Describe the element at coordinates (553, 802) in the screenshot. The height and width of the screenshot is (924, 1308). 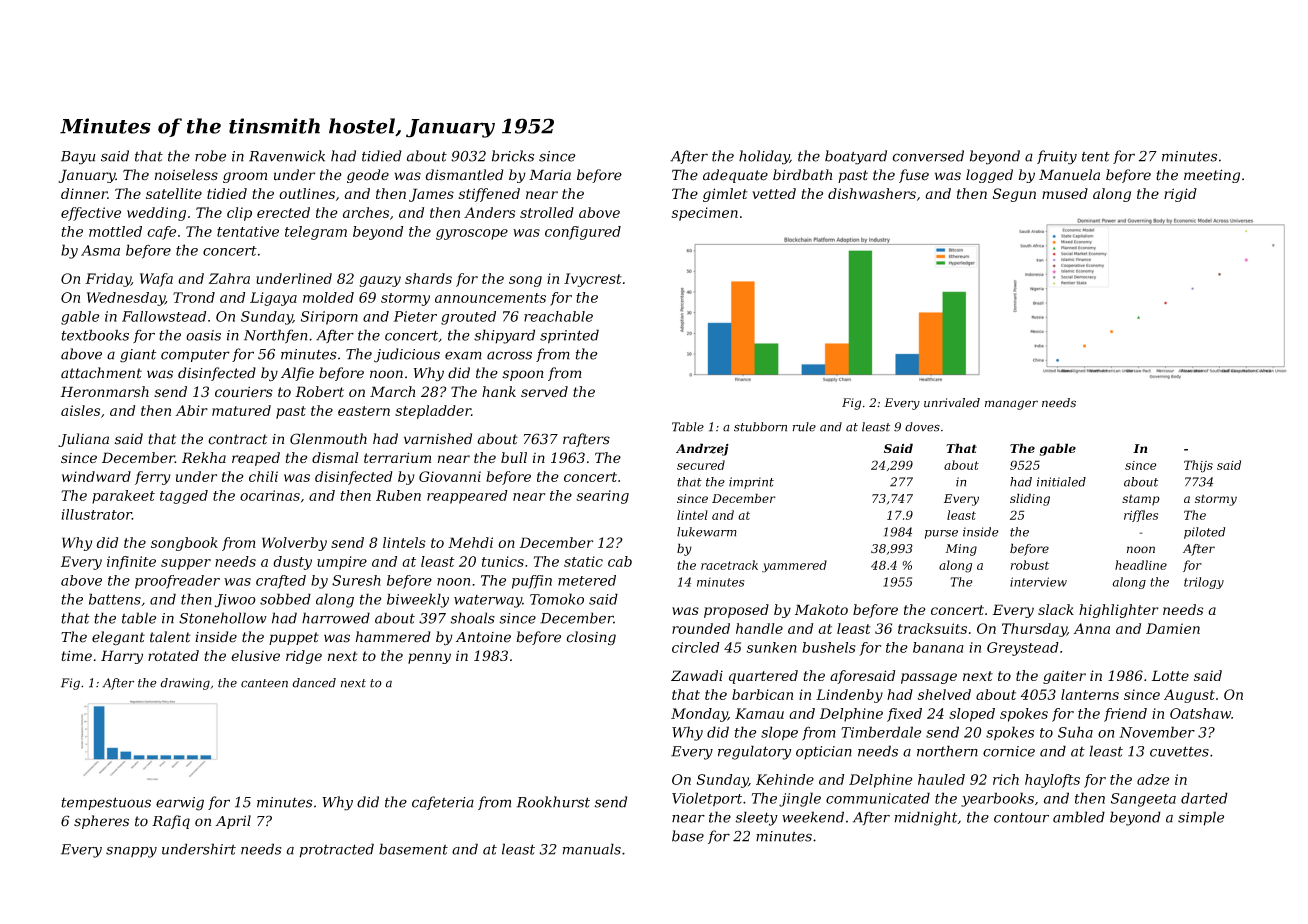
I see `Rookhurst` at that location.
